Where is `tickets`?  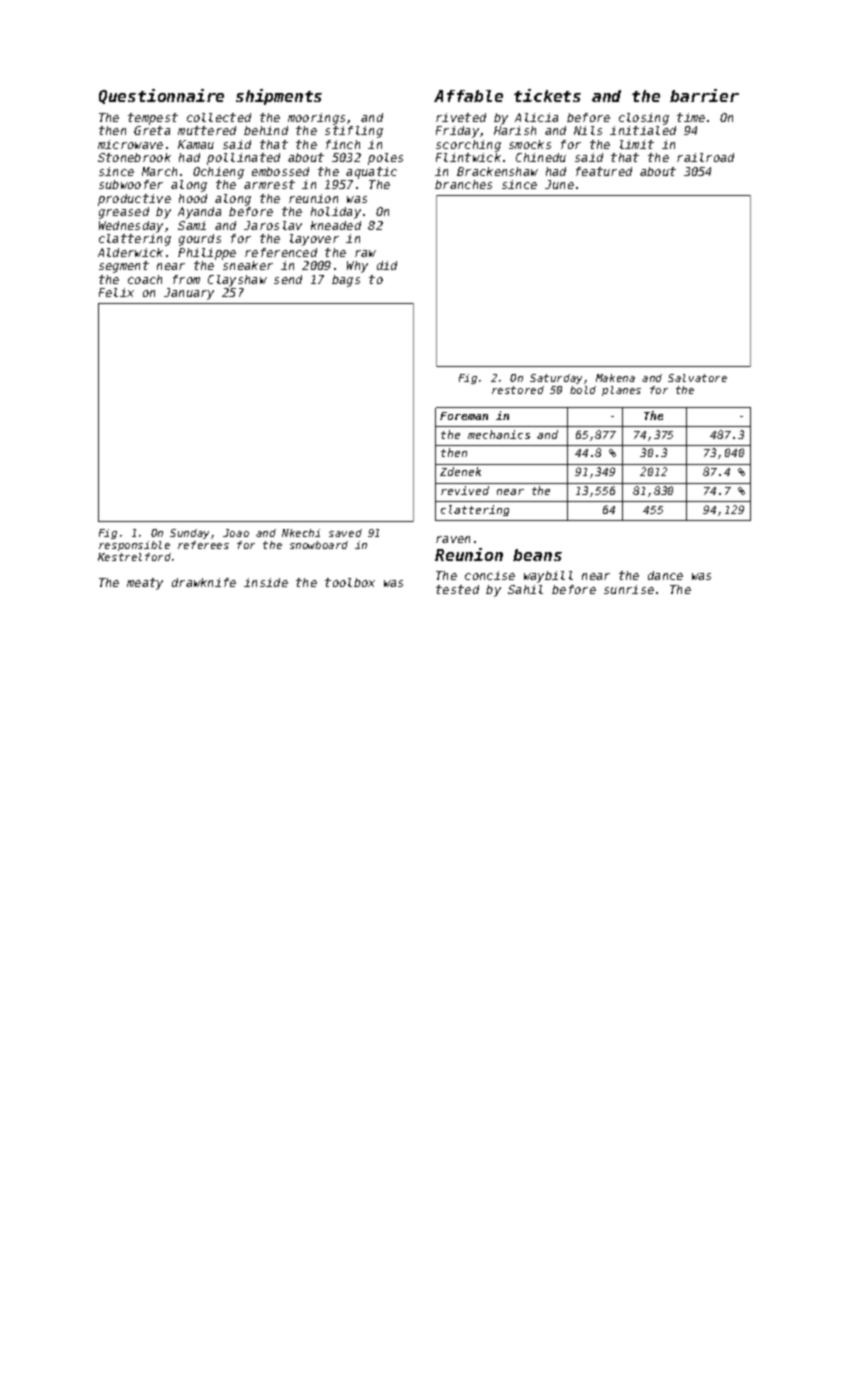
tickets is located at coordinates (547, 95).
